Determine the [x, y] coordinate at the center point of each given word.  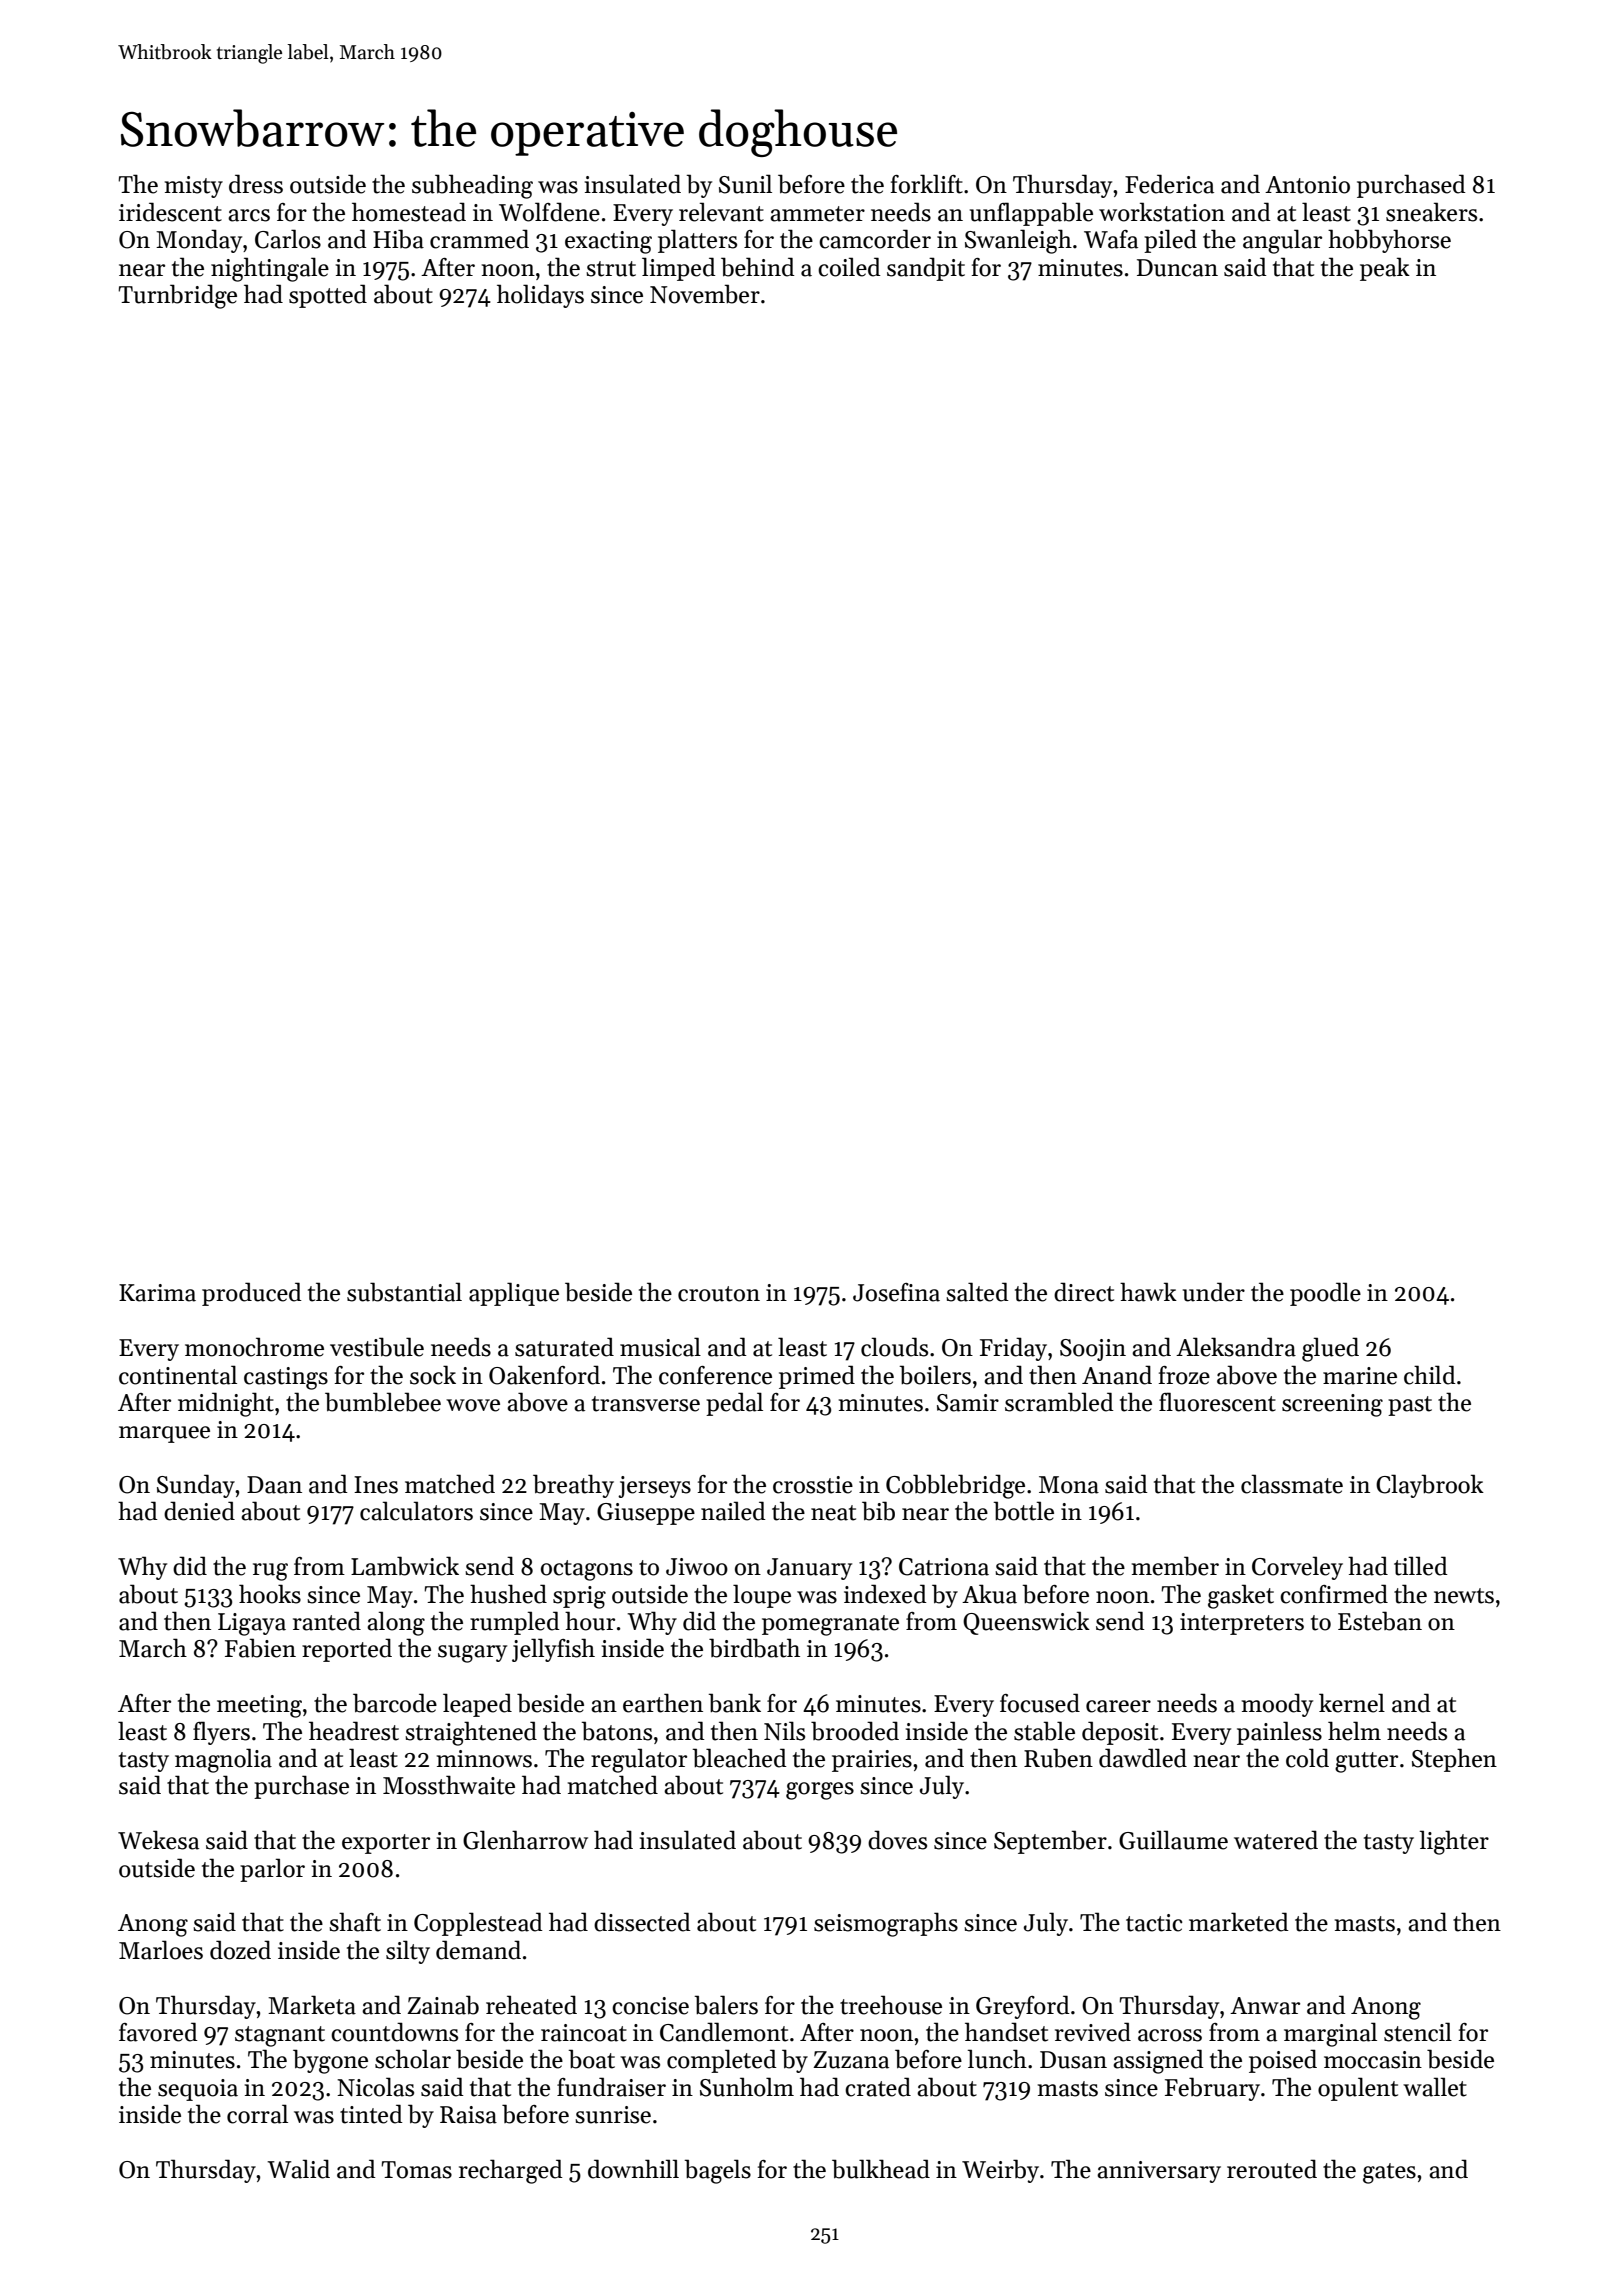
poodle [1325, 1294]
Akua [989, 1594]
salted [977, 1292]
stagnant [280, 2036]
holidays [540, 296]
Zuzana [851, 2060]
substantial [404, 1292]
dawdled [1143, 1758]
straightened [471, 1733]
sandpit [926, 269]
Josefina [896, 1292]
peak [1385, 269]
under [1214, 1292]
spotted [328, 296]
